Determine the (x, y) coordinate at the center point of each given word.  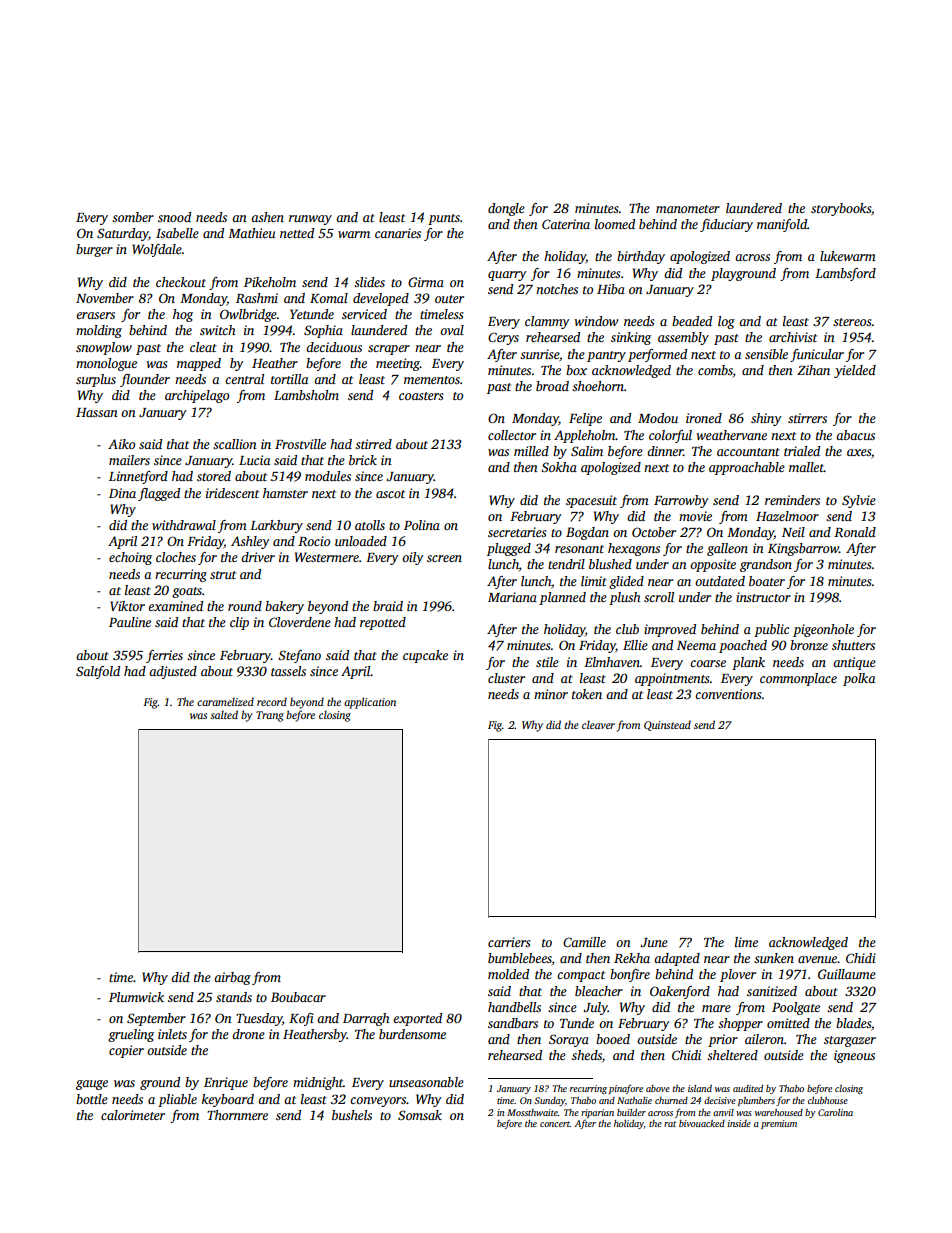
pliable (177, 1100)
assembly (683, 338)
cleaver (598, 724)
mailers (129, 460)
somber (133, 217)
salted (224, 714)
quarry (507, 276)
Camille (584, 942)
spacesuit (591, 501)
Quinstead (667, 725)
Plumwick (136, 997)
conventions (728, 694)
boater (767, 581)
